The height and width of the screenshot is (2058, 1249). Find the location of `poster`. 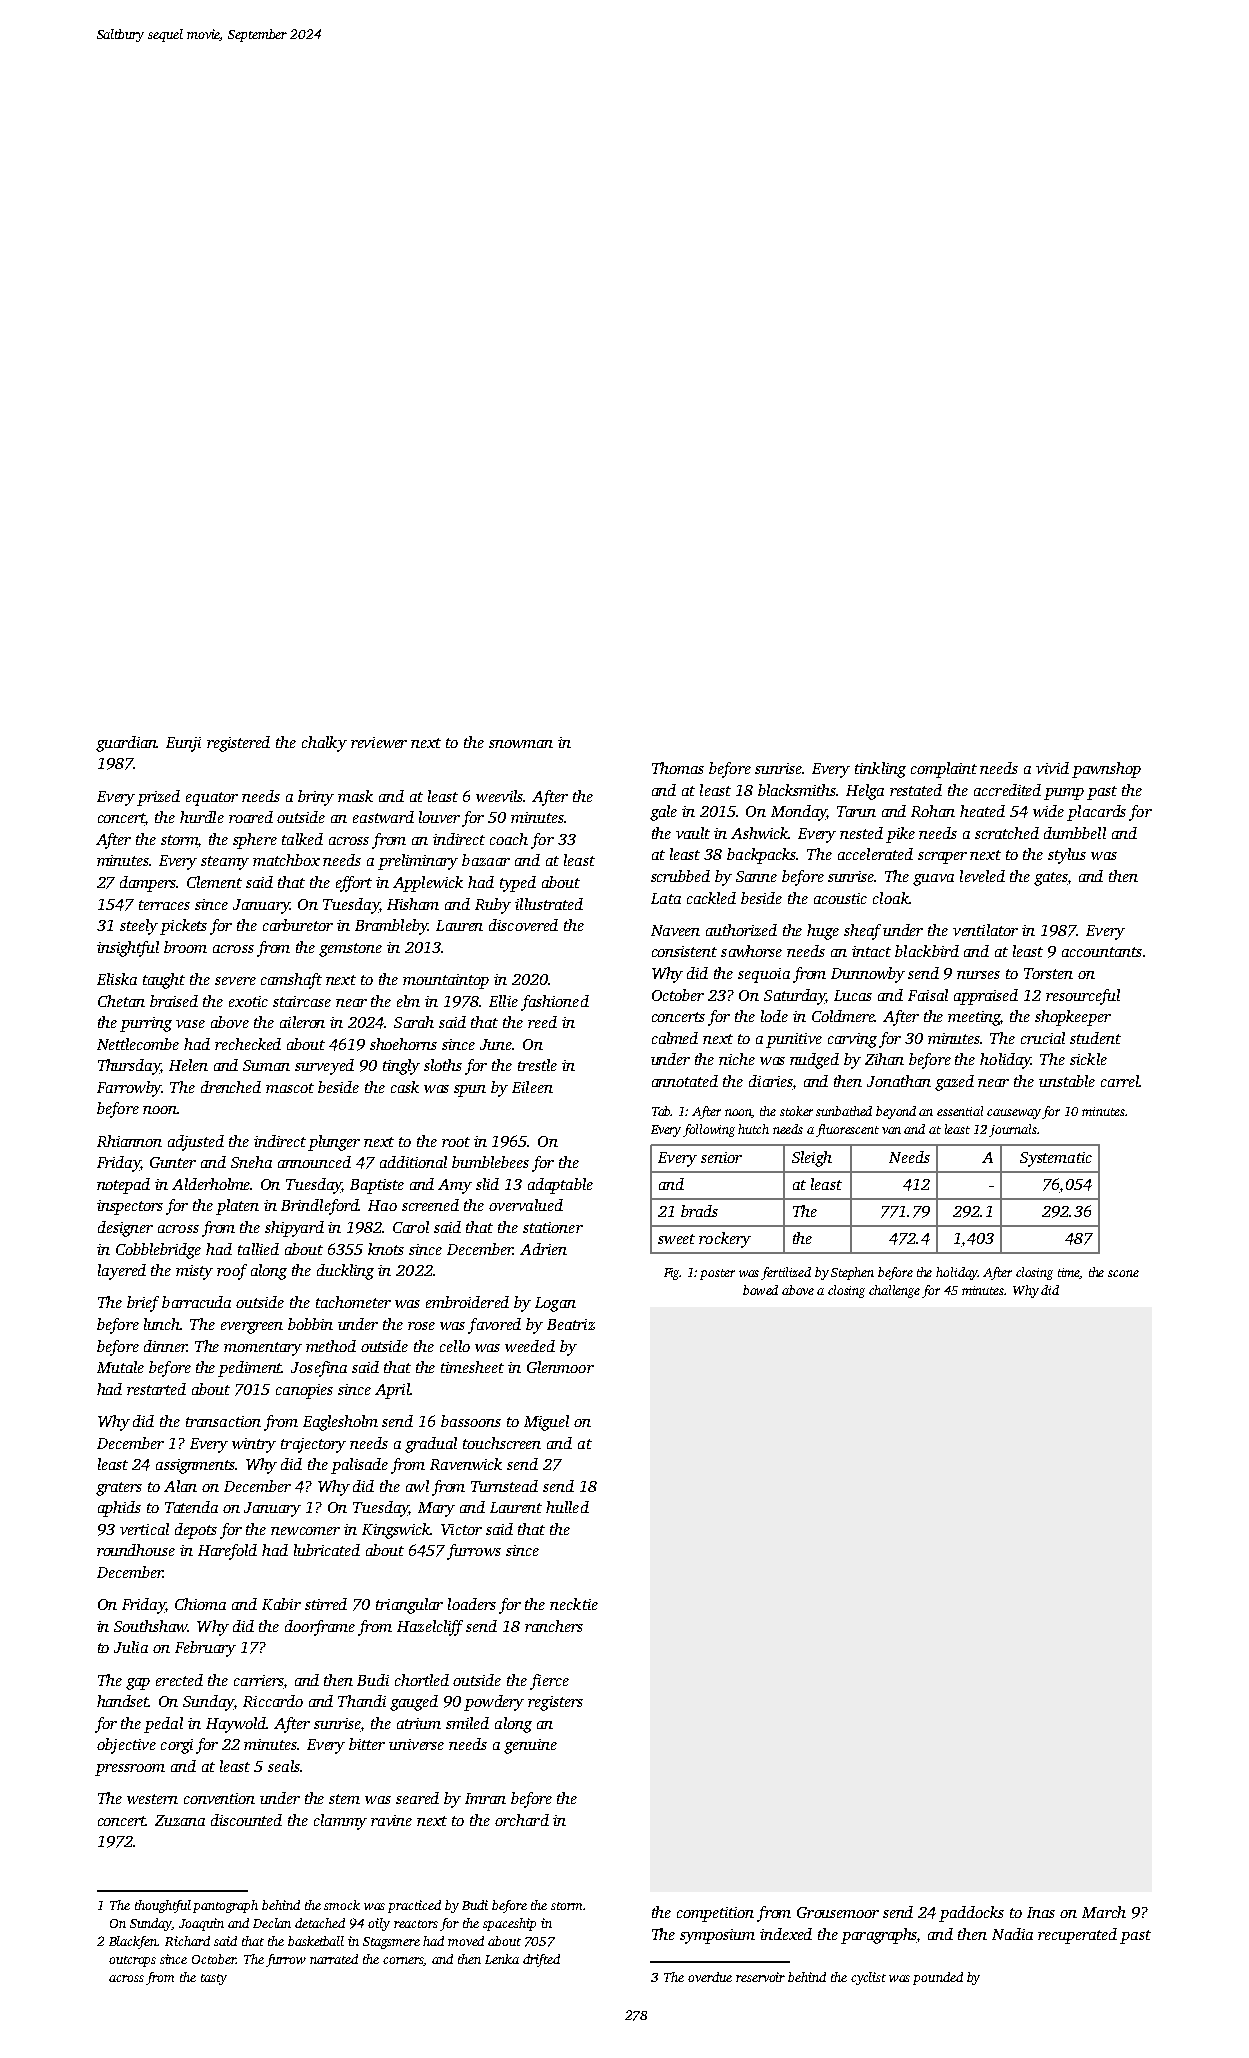

poster is located at coordinates (717, 1274).
